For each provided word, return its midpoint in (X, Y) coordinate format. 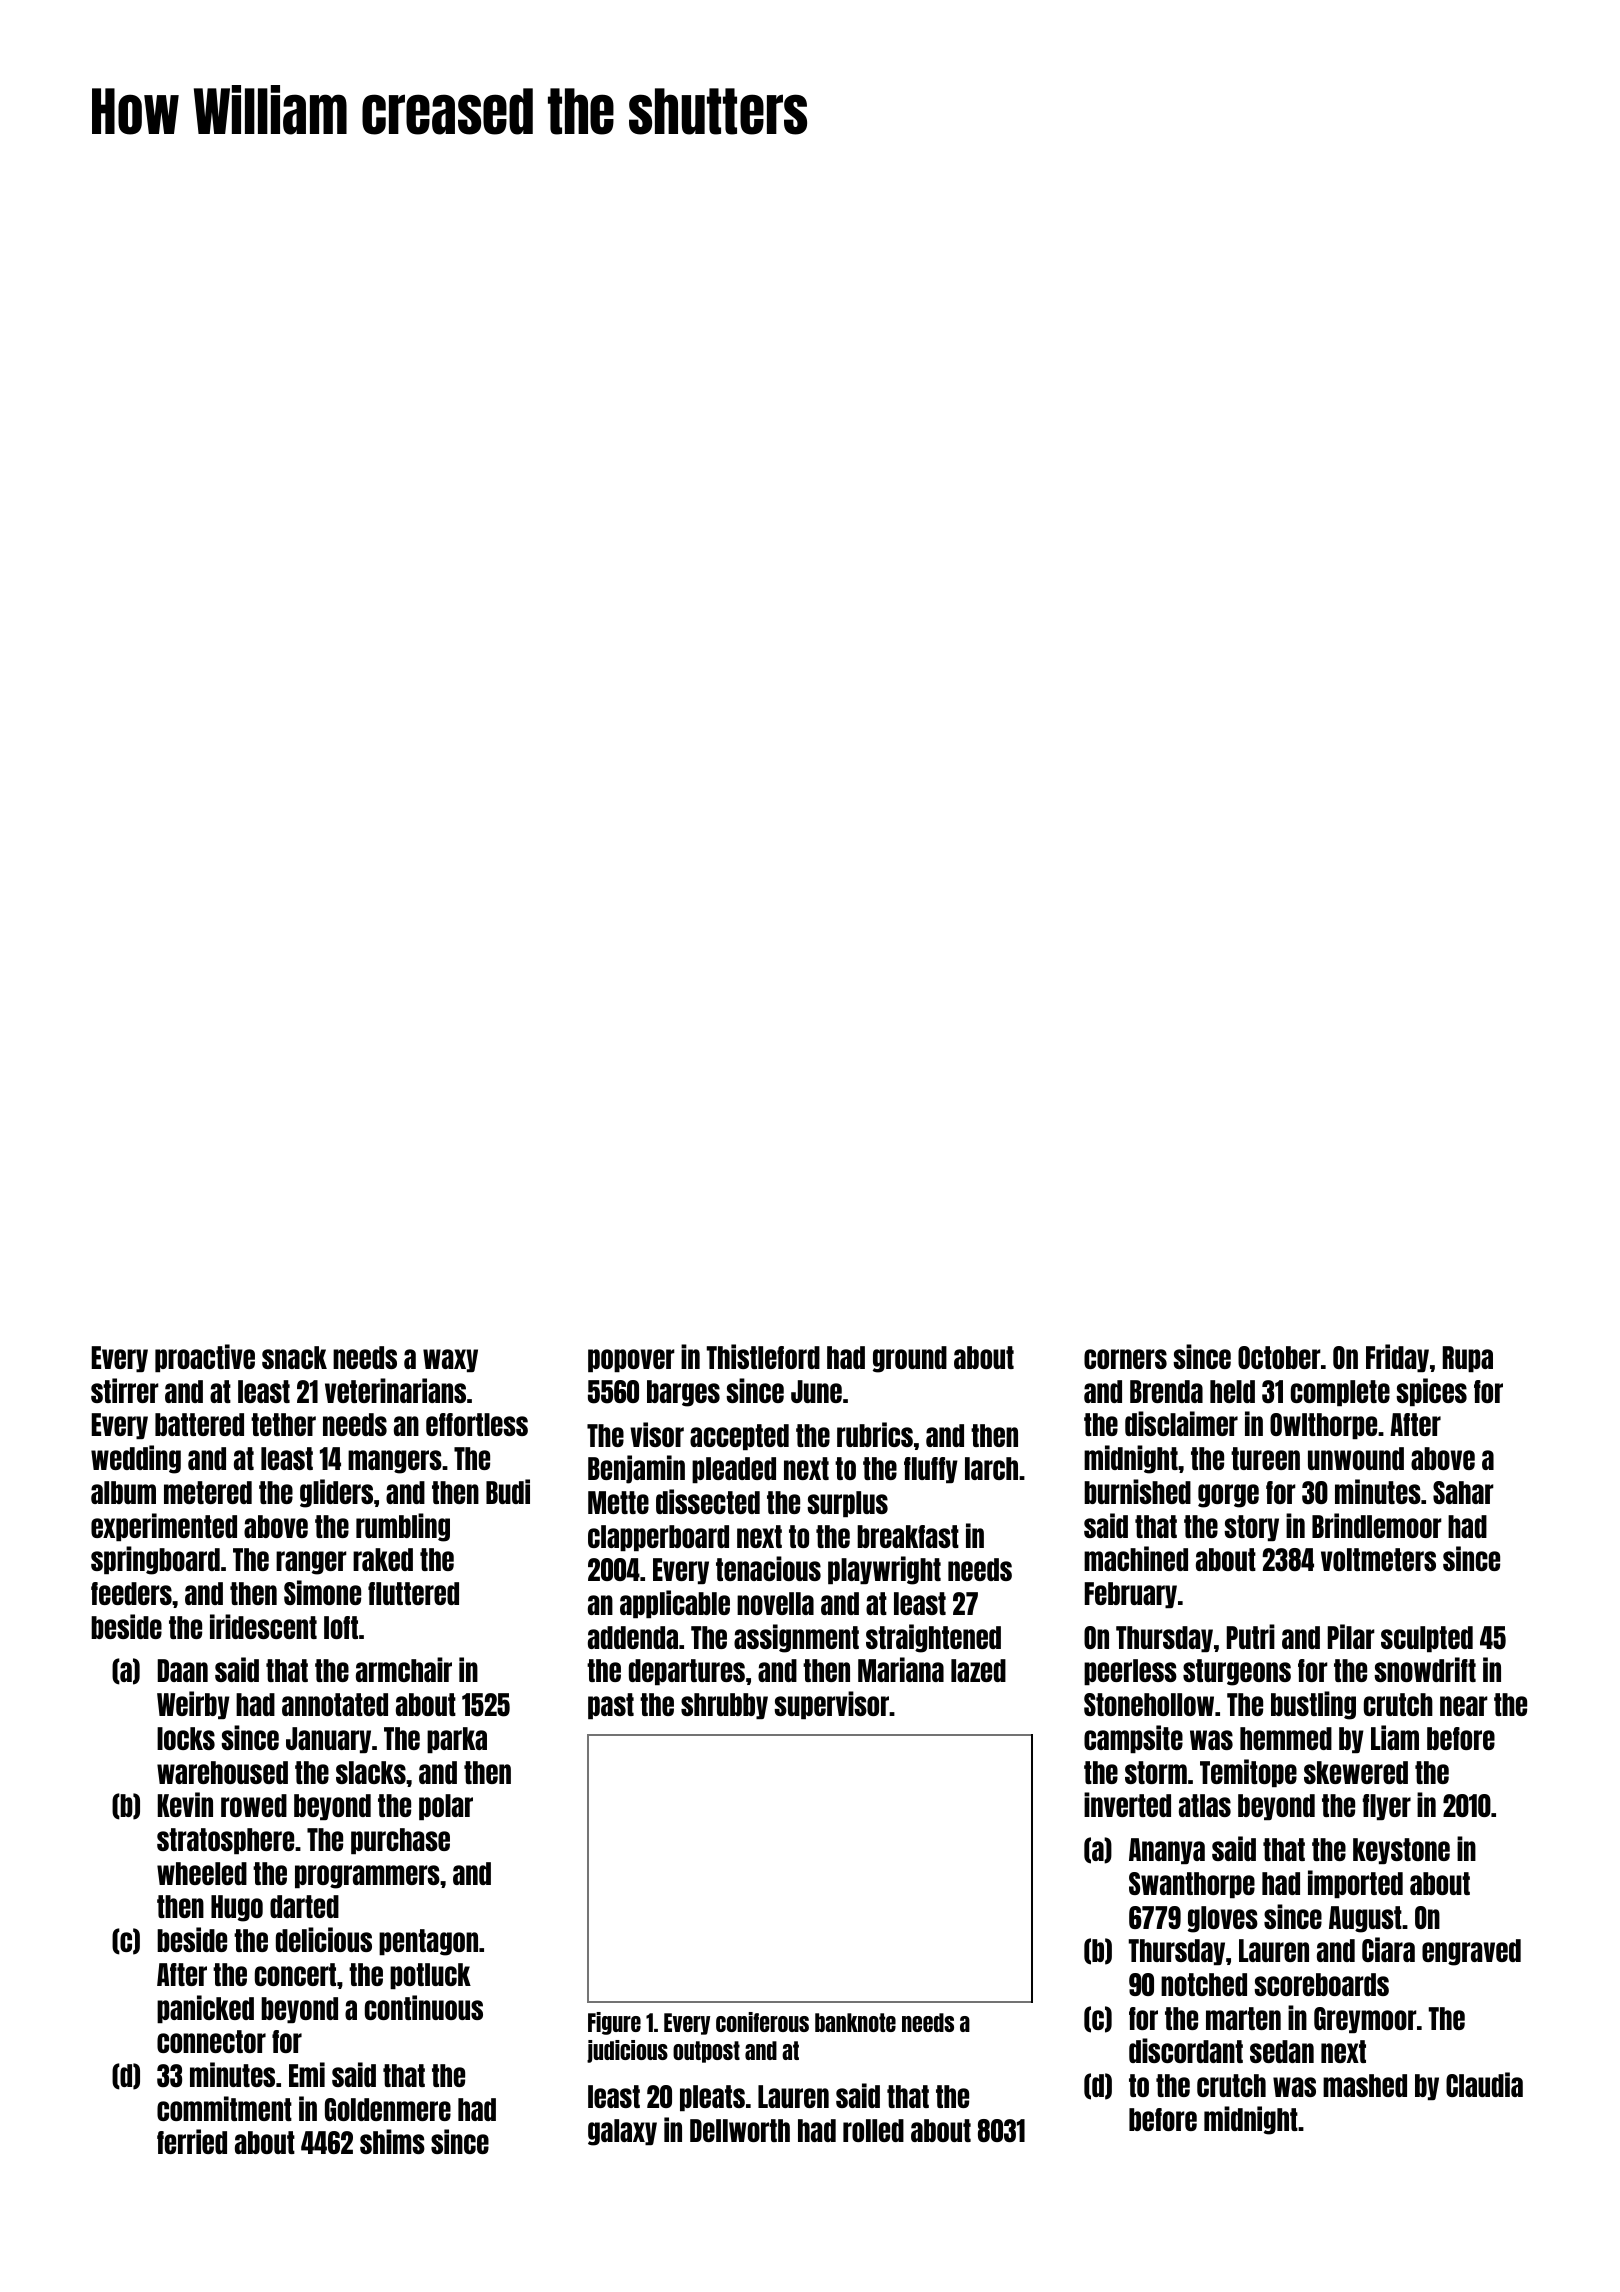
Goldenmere (388, 2109)
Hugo (237, 1908)
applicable (675, 1604)
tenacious (768, 1568)
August (1365, 1919)
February (1131, 1595)
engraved (1471, 1952)
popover (631, 1360)
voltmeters (1378, 1559)
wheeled (202, 1873)
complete (1340, 1393)
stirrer (125, 1390)
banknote (855, 2022)
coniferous (762, 2022)
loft (341, 1627)
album (123, 1492)
